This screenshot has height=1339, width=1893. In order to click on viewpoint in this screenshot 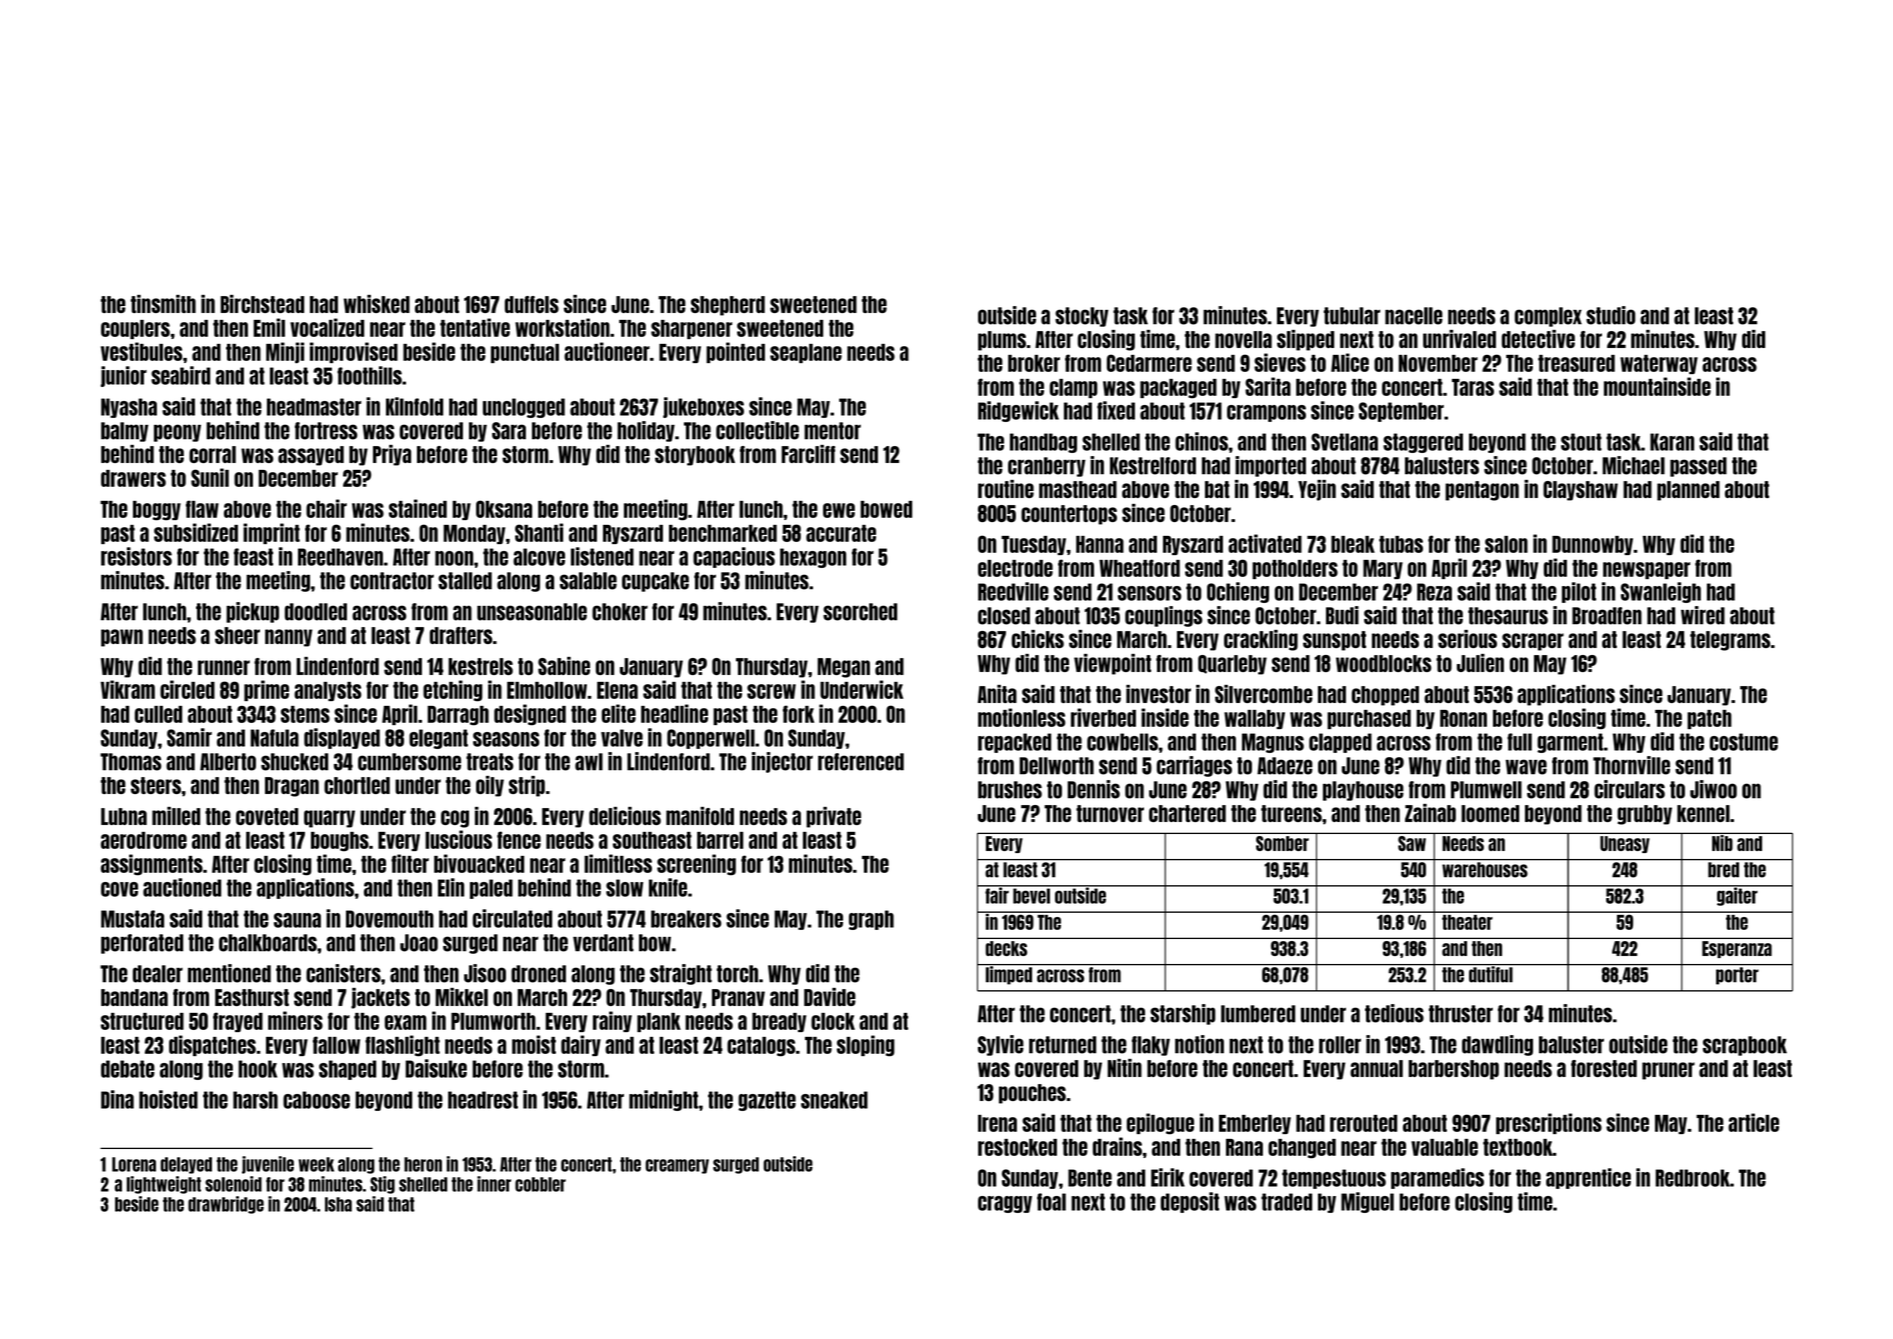, I will do `click(1112, 664)`.
